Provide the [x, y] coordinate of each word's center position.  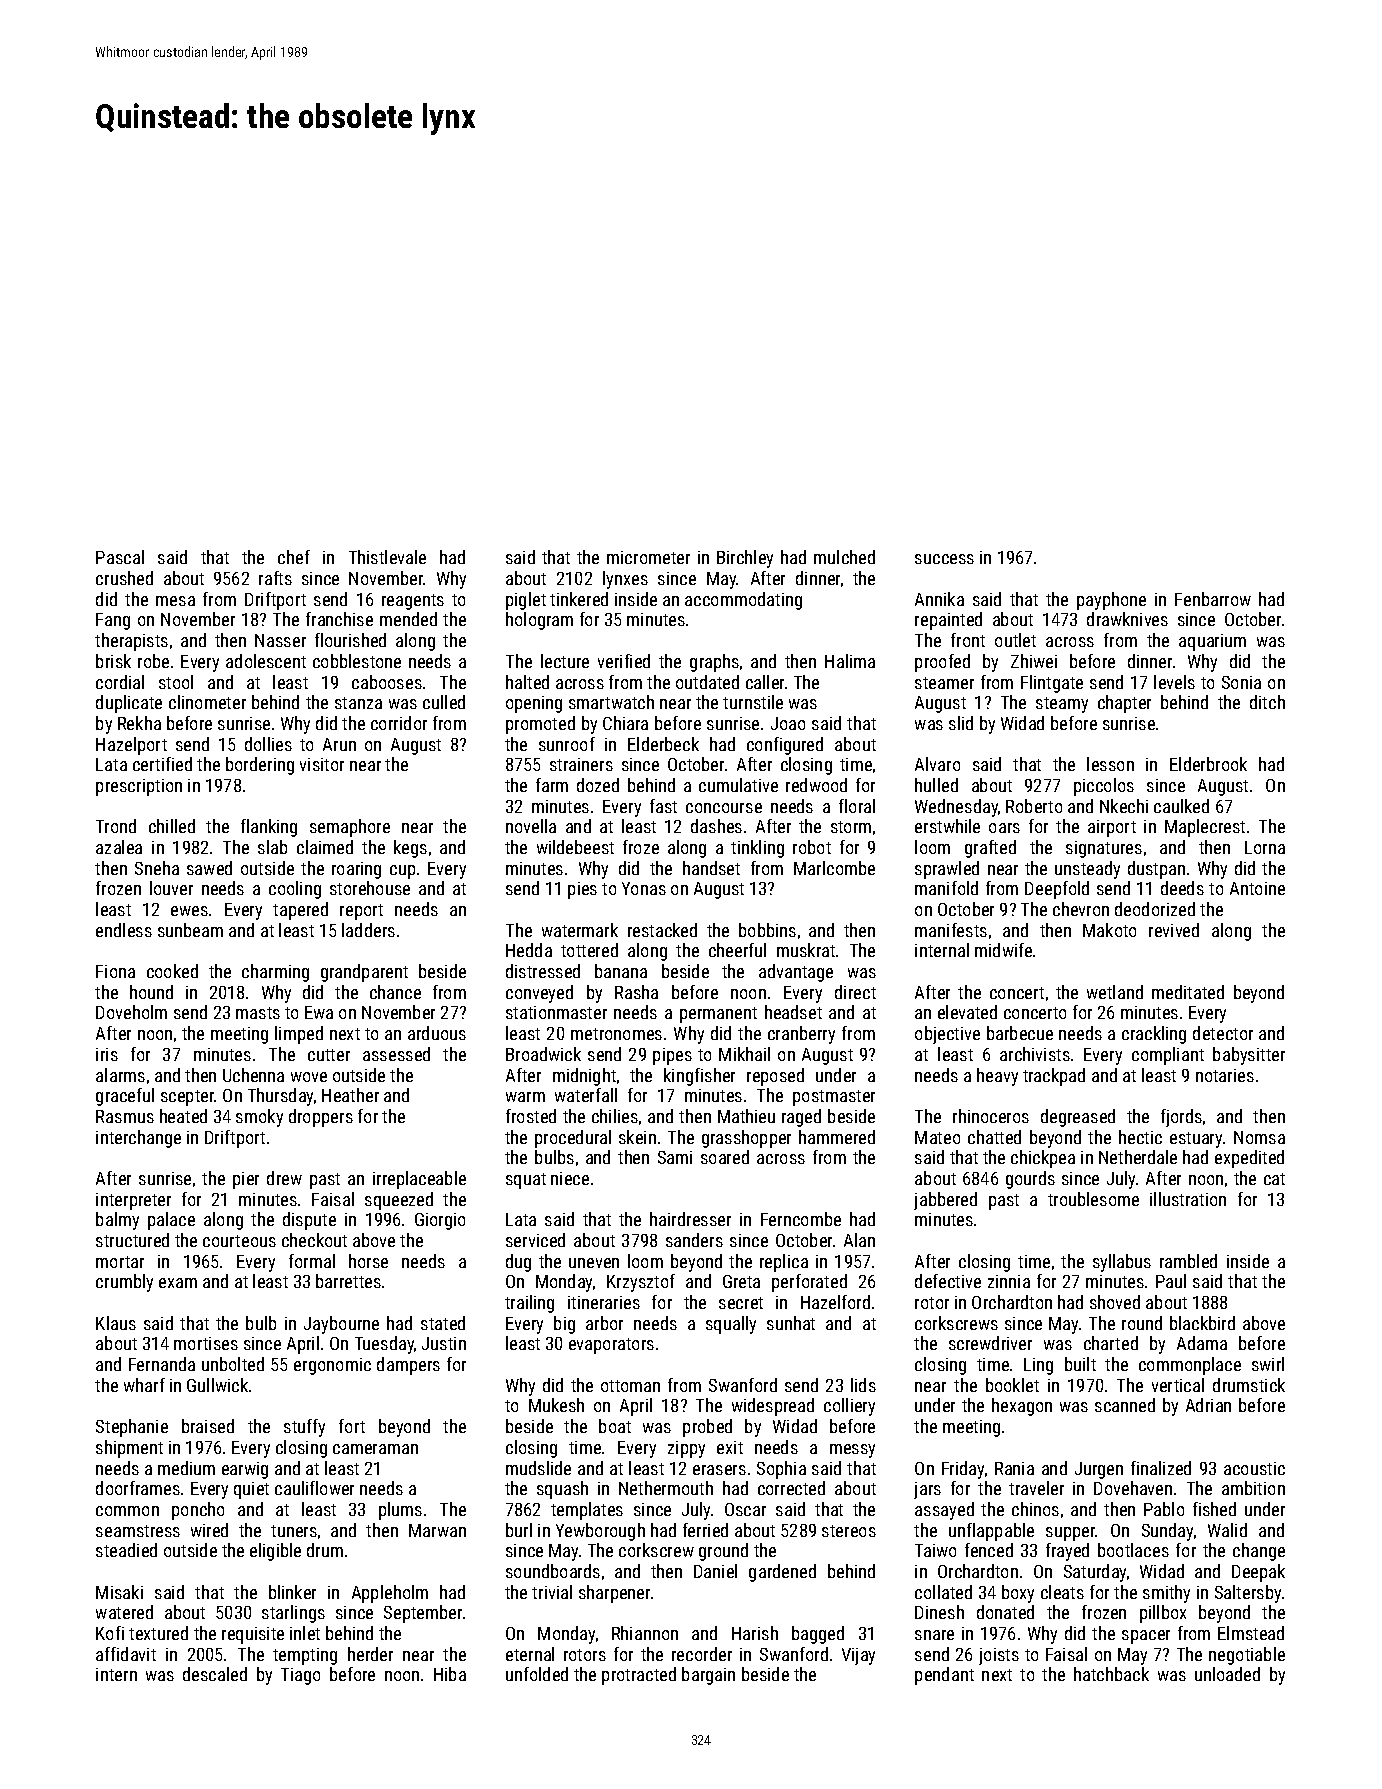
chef [294, 557]
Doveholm [131, 1012]
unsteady [1087, 870]
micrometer [648, 557]
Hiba [450, 1674]
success [944, 559]
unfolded [537, 1674]
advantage [796, 973]
